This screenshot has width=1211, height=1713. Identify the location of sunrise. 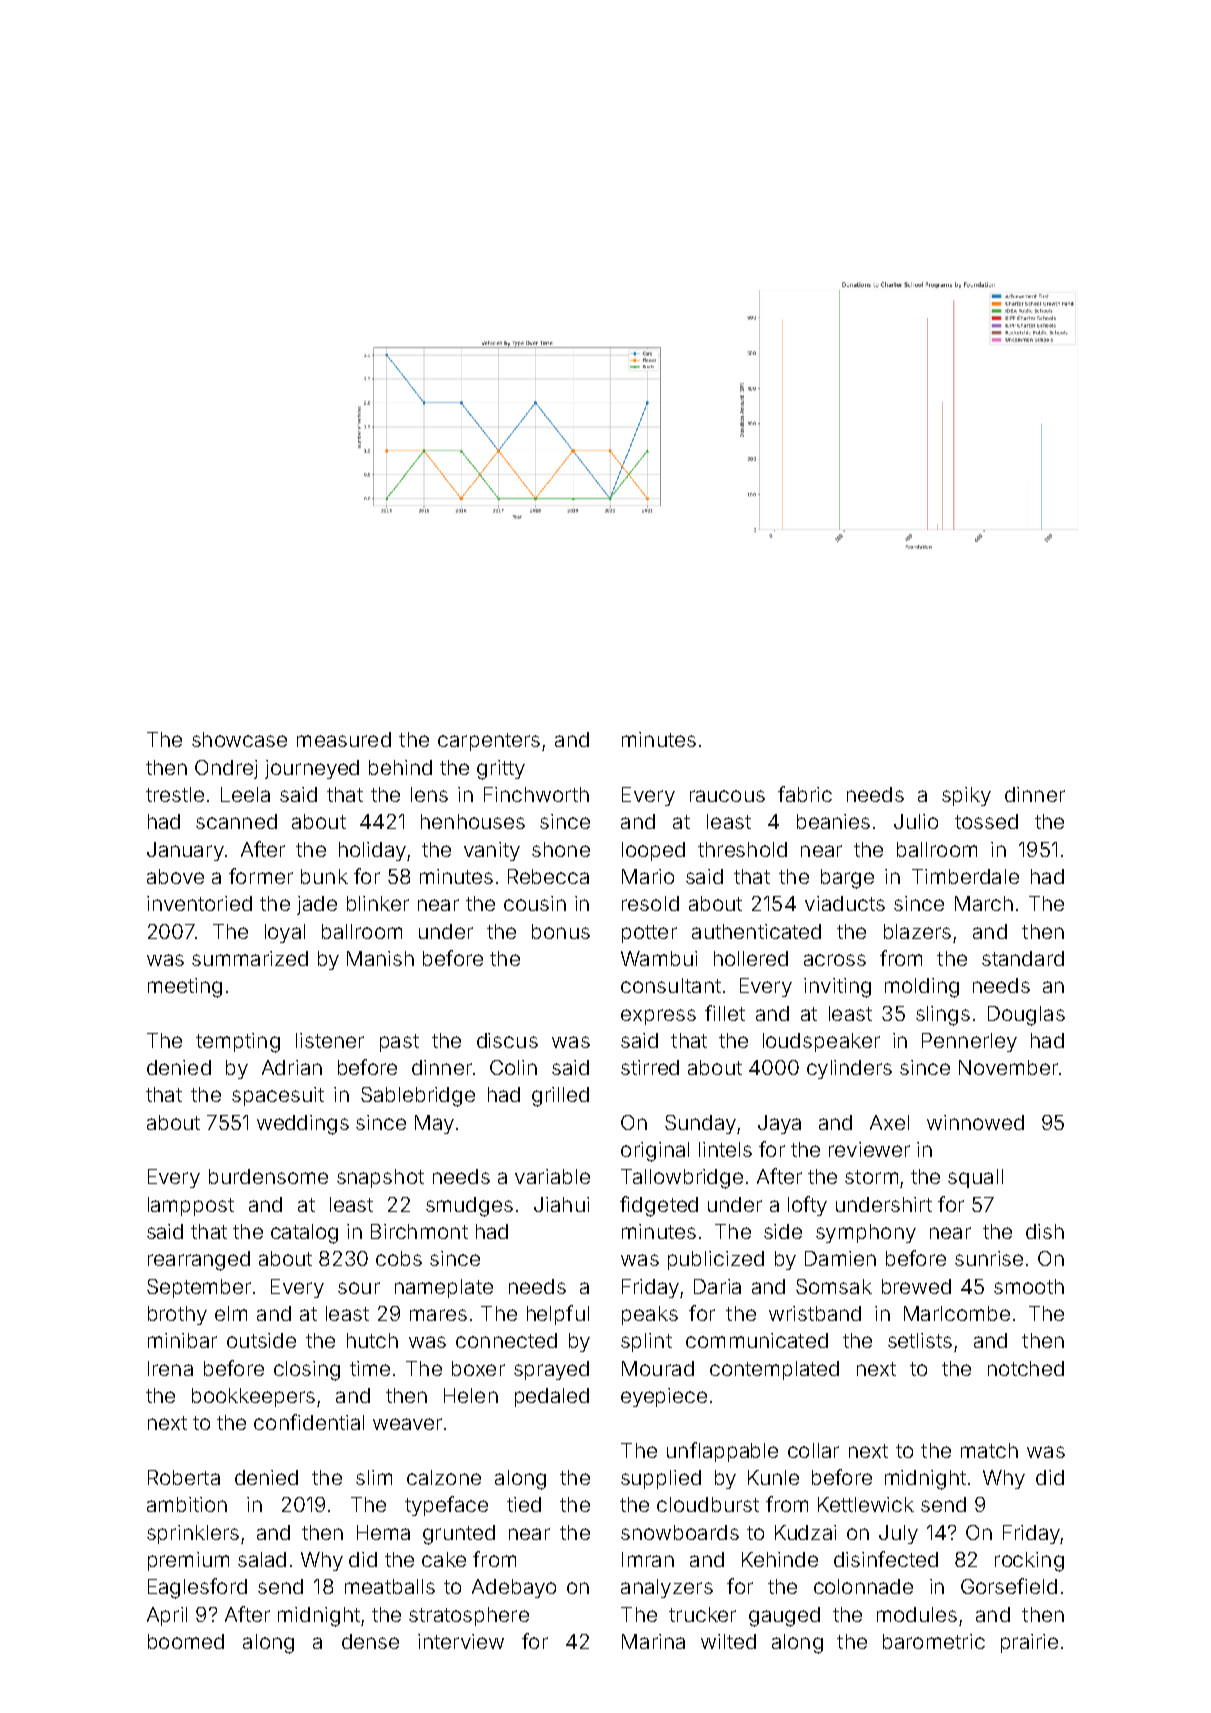
(989, 1258).
